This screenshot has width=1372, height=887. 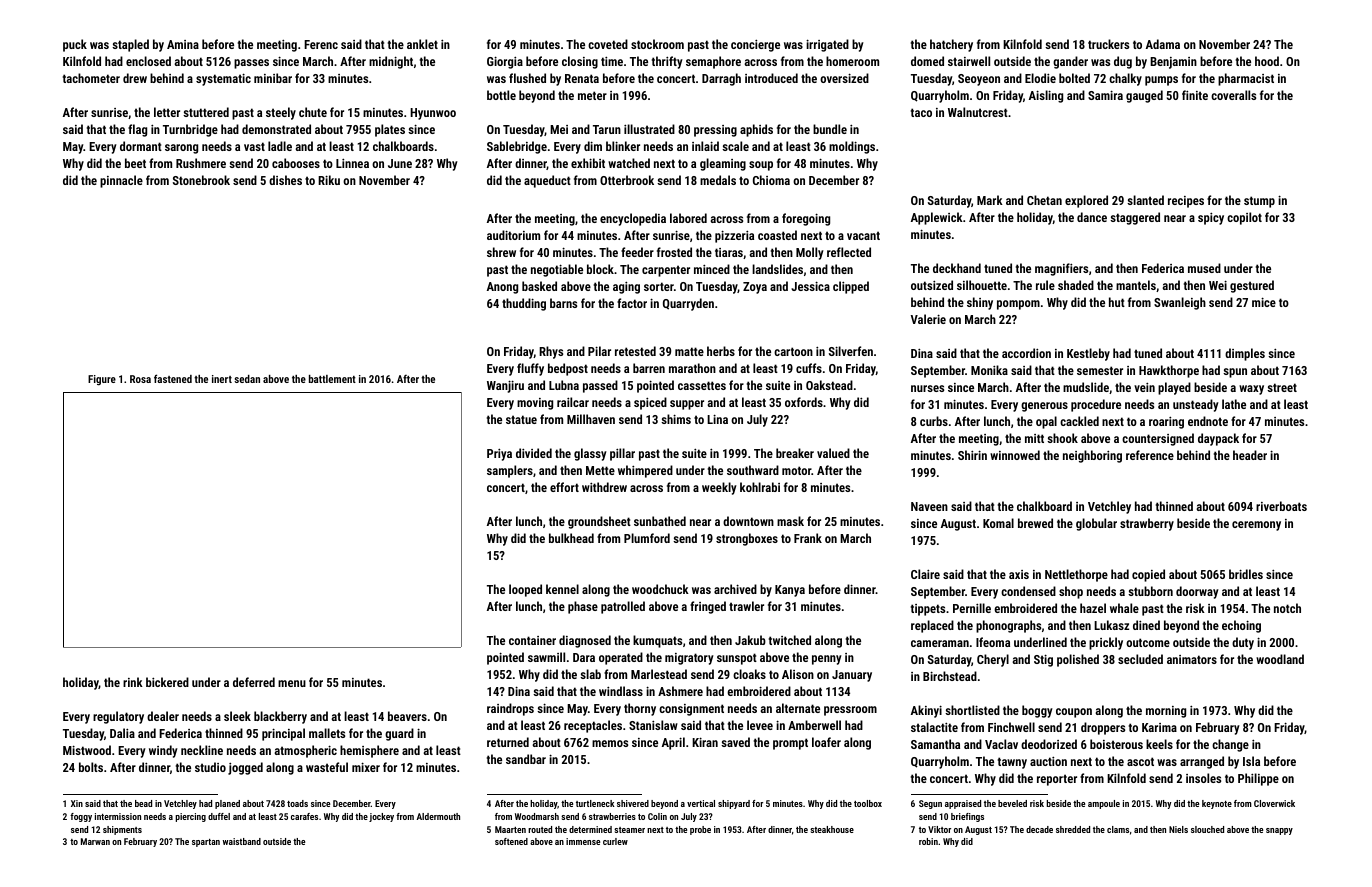 What do you see at coordinates (121, 181) in the screenshot?
I see `pinnacle` at bounding box center [121, 181].
